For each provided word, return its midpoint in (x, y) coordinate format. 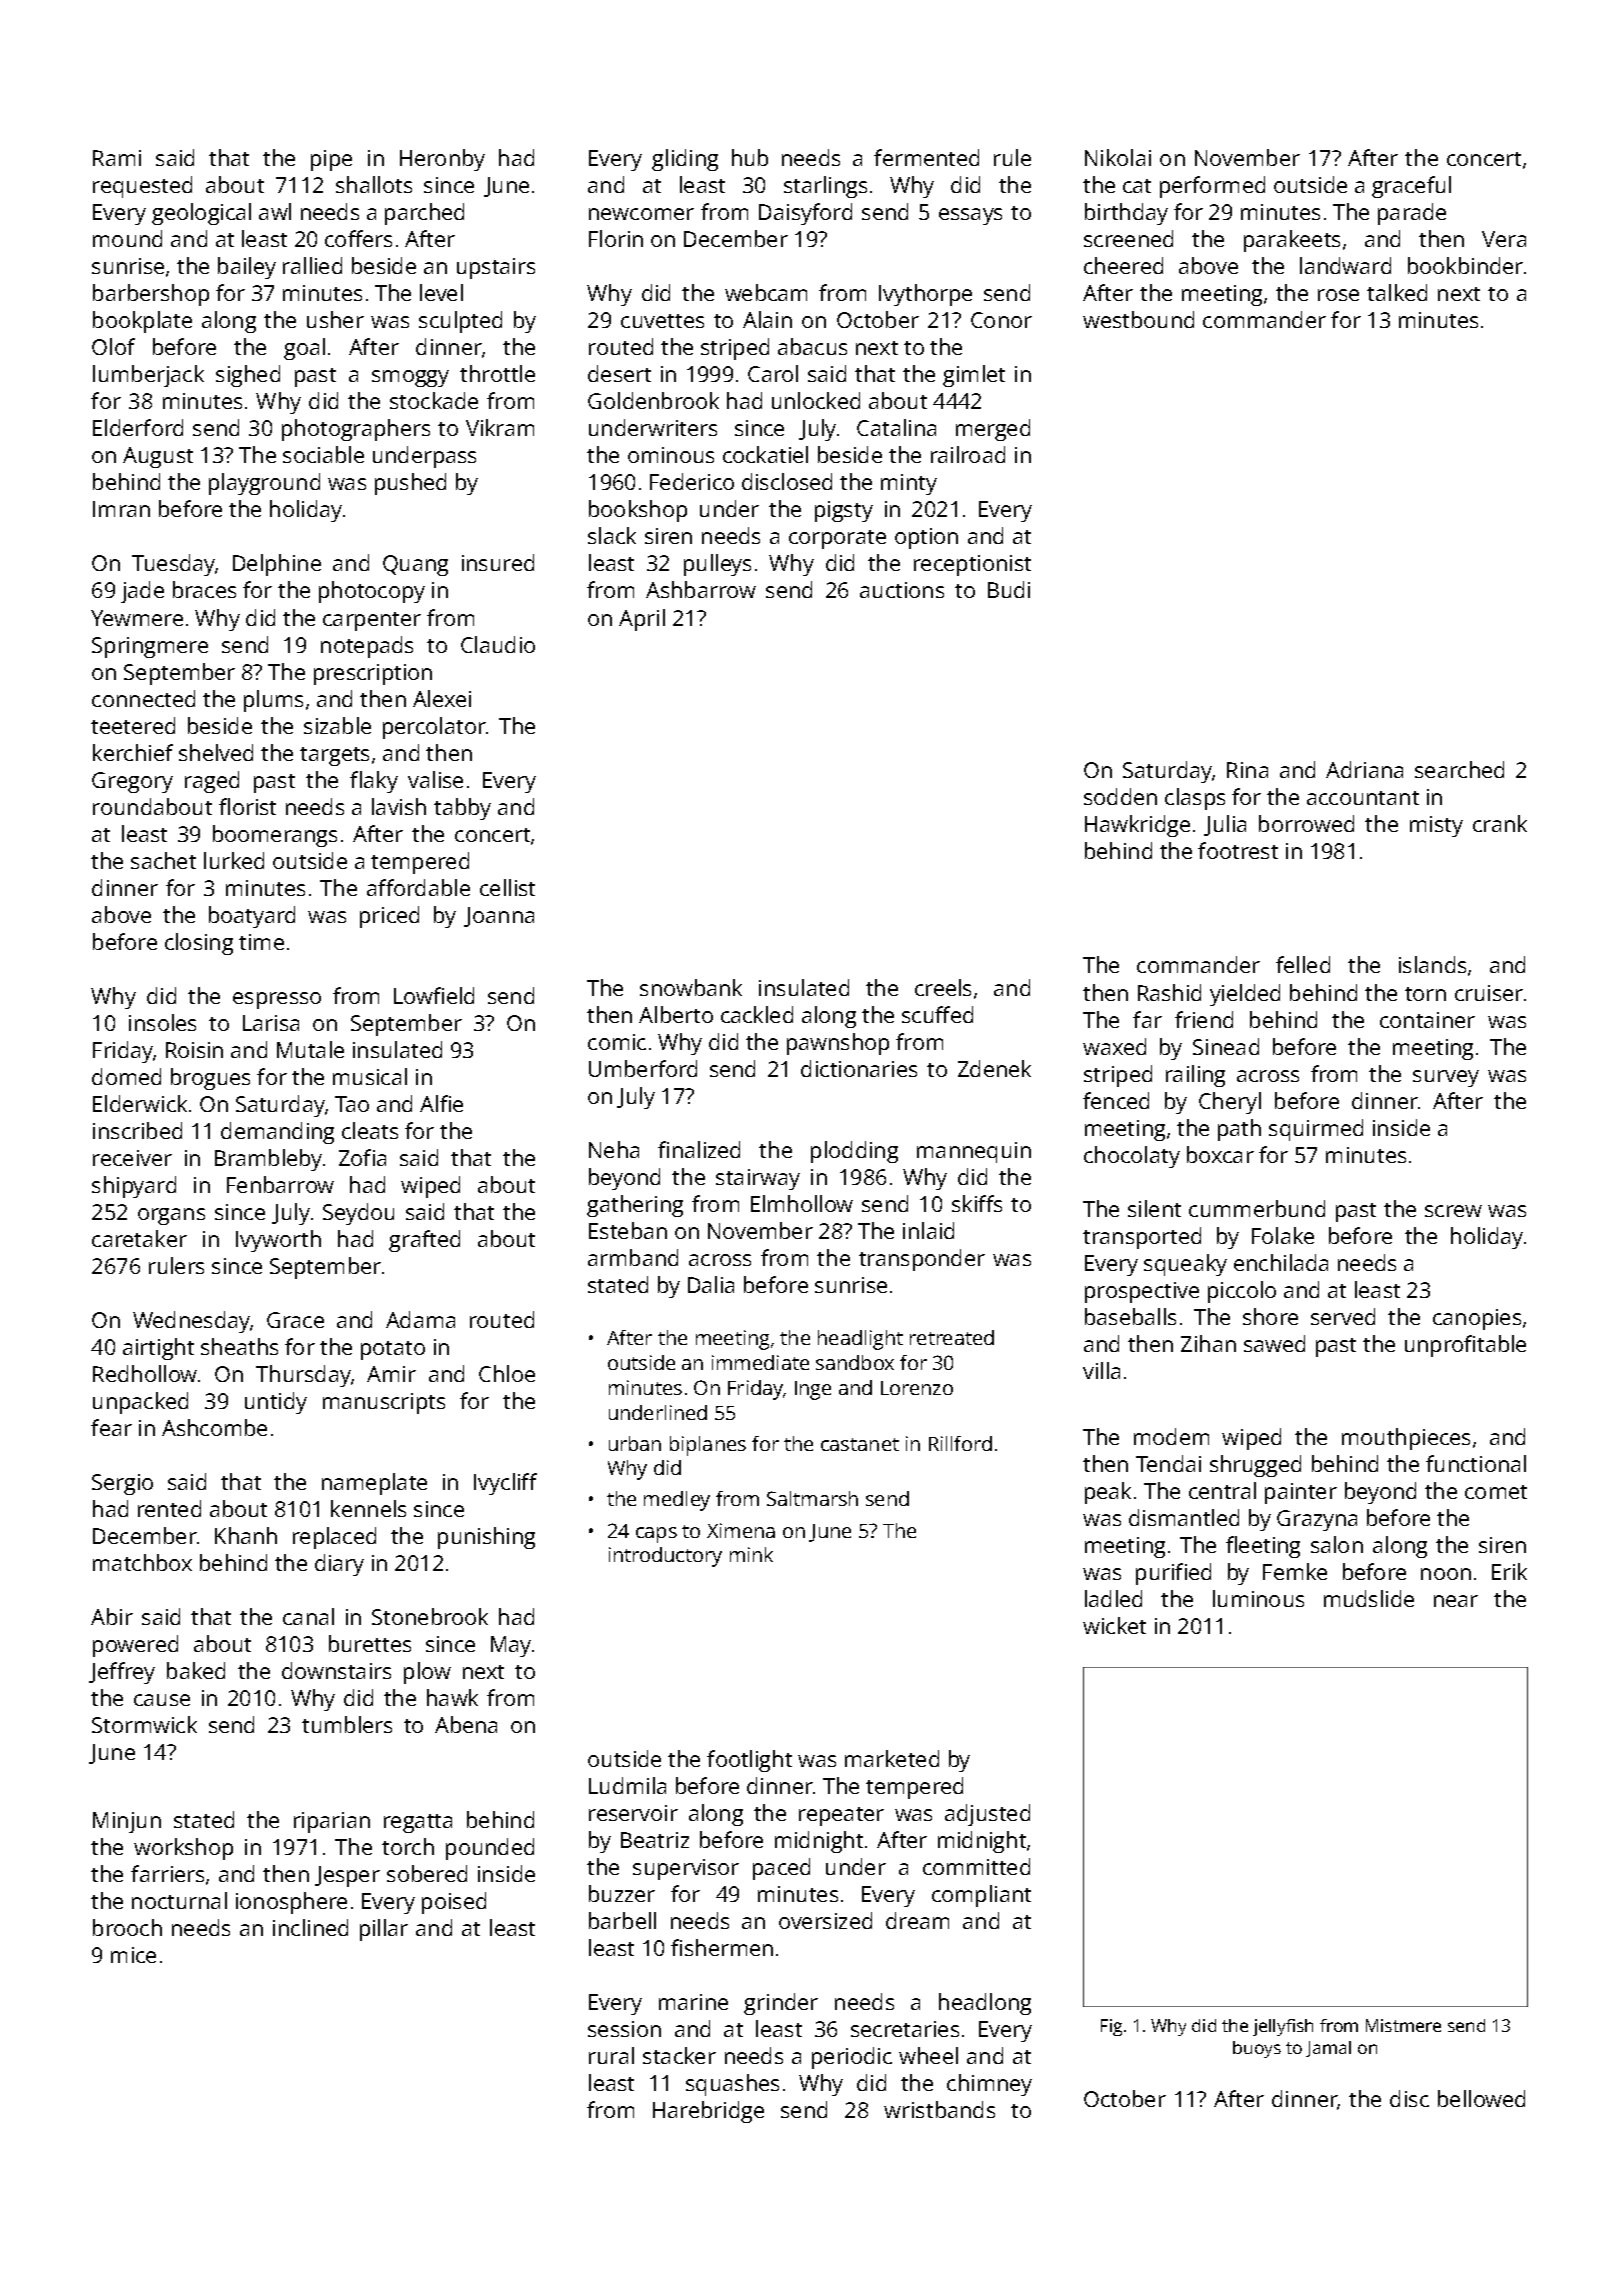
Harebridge (708, 2112)
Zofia (362, 1157)
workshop (183, 1849)
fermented (926, 157)
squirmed (1316, 1130)
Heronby (442, 160)
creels (943, 987)
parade (1412, 214)
